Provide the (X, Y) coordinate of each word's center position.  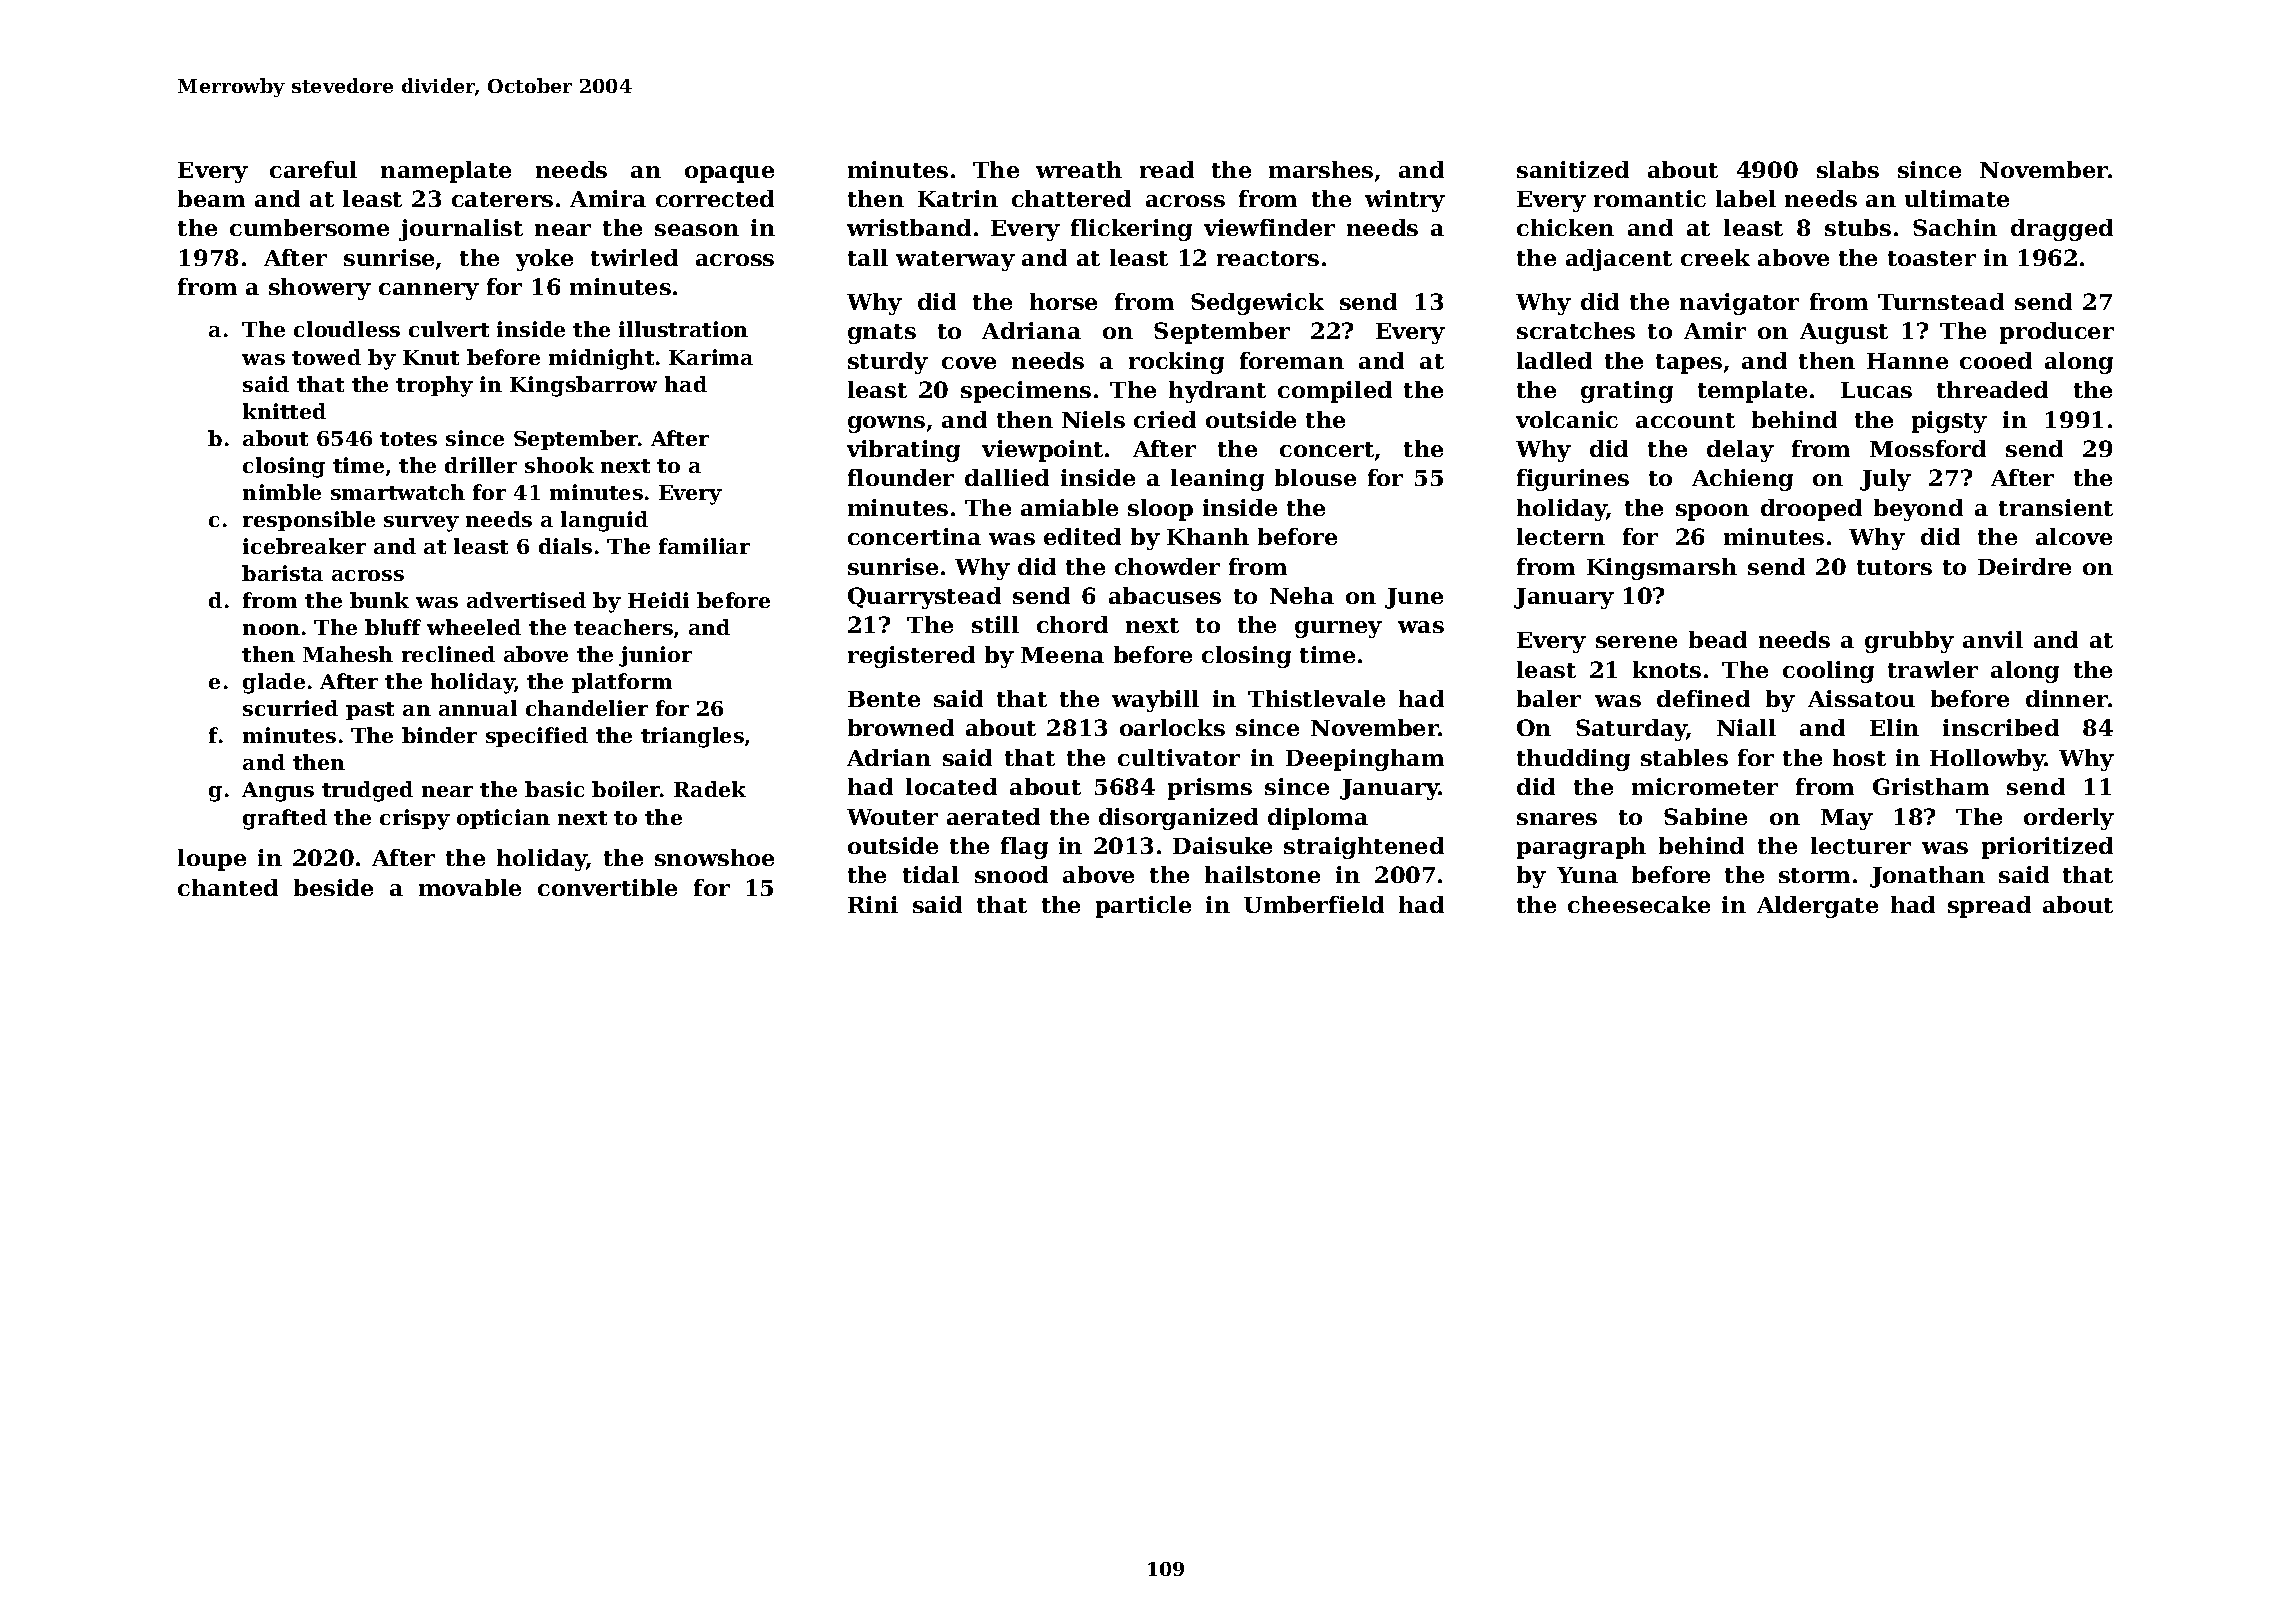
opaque (729, 174)
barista (282, 573)
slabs (1848, 169)
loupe (212, 860)
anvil (1993, 639)
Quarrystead (924, 598)
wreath (1079, 169)
